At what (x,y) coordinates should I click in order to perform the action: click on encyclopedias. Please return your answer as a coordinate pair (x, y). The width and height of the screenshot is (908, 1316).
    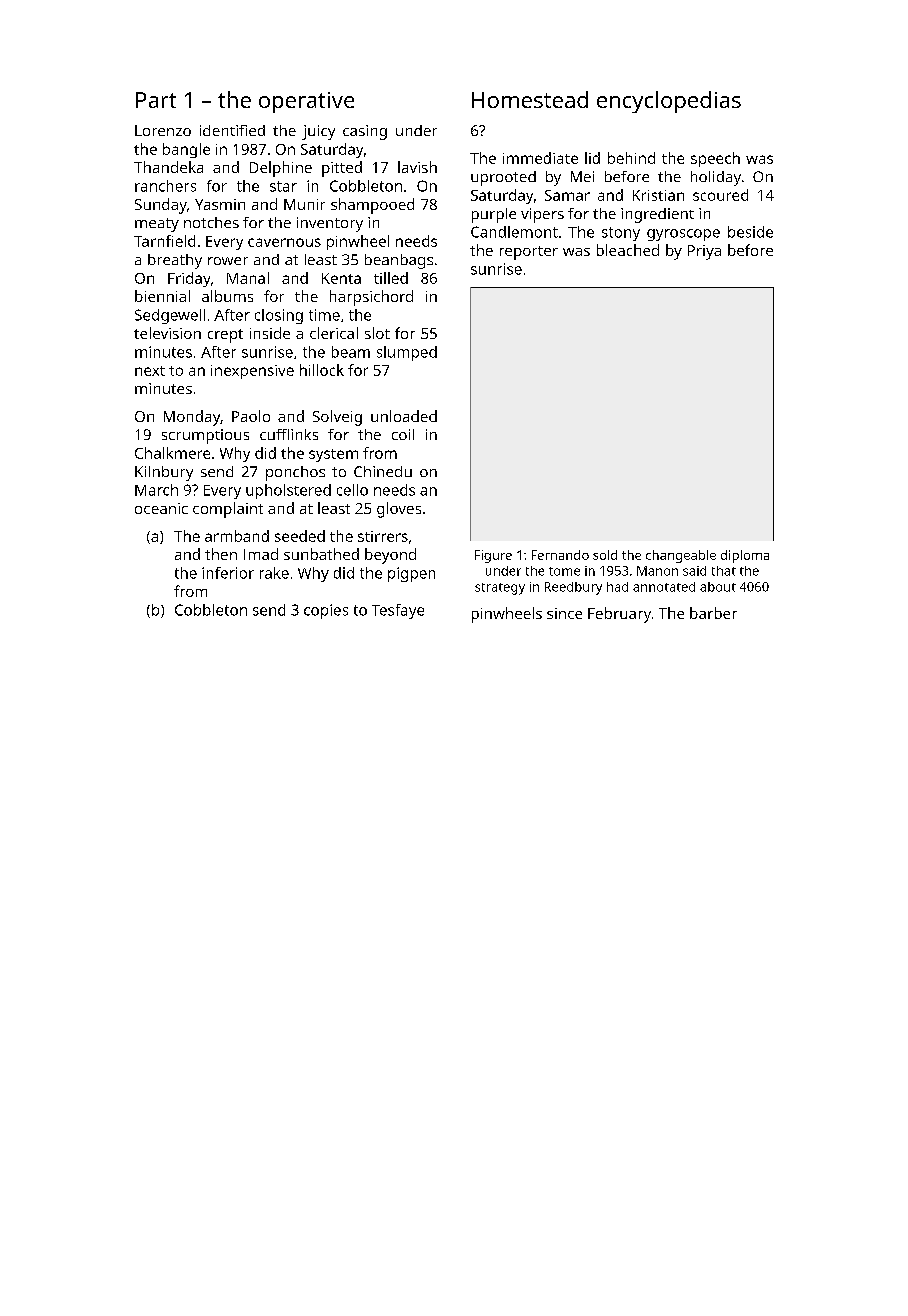
    Looking at the image, I should click on (669, 102).
